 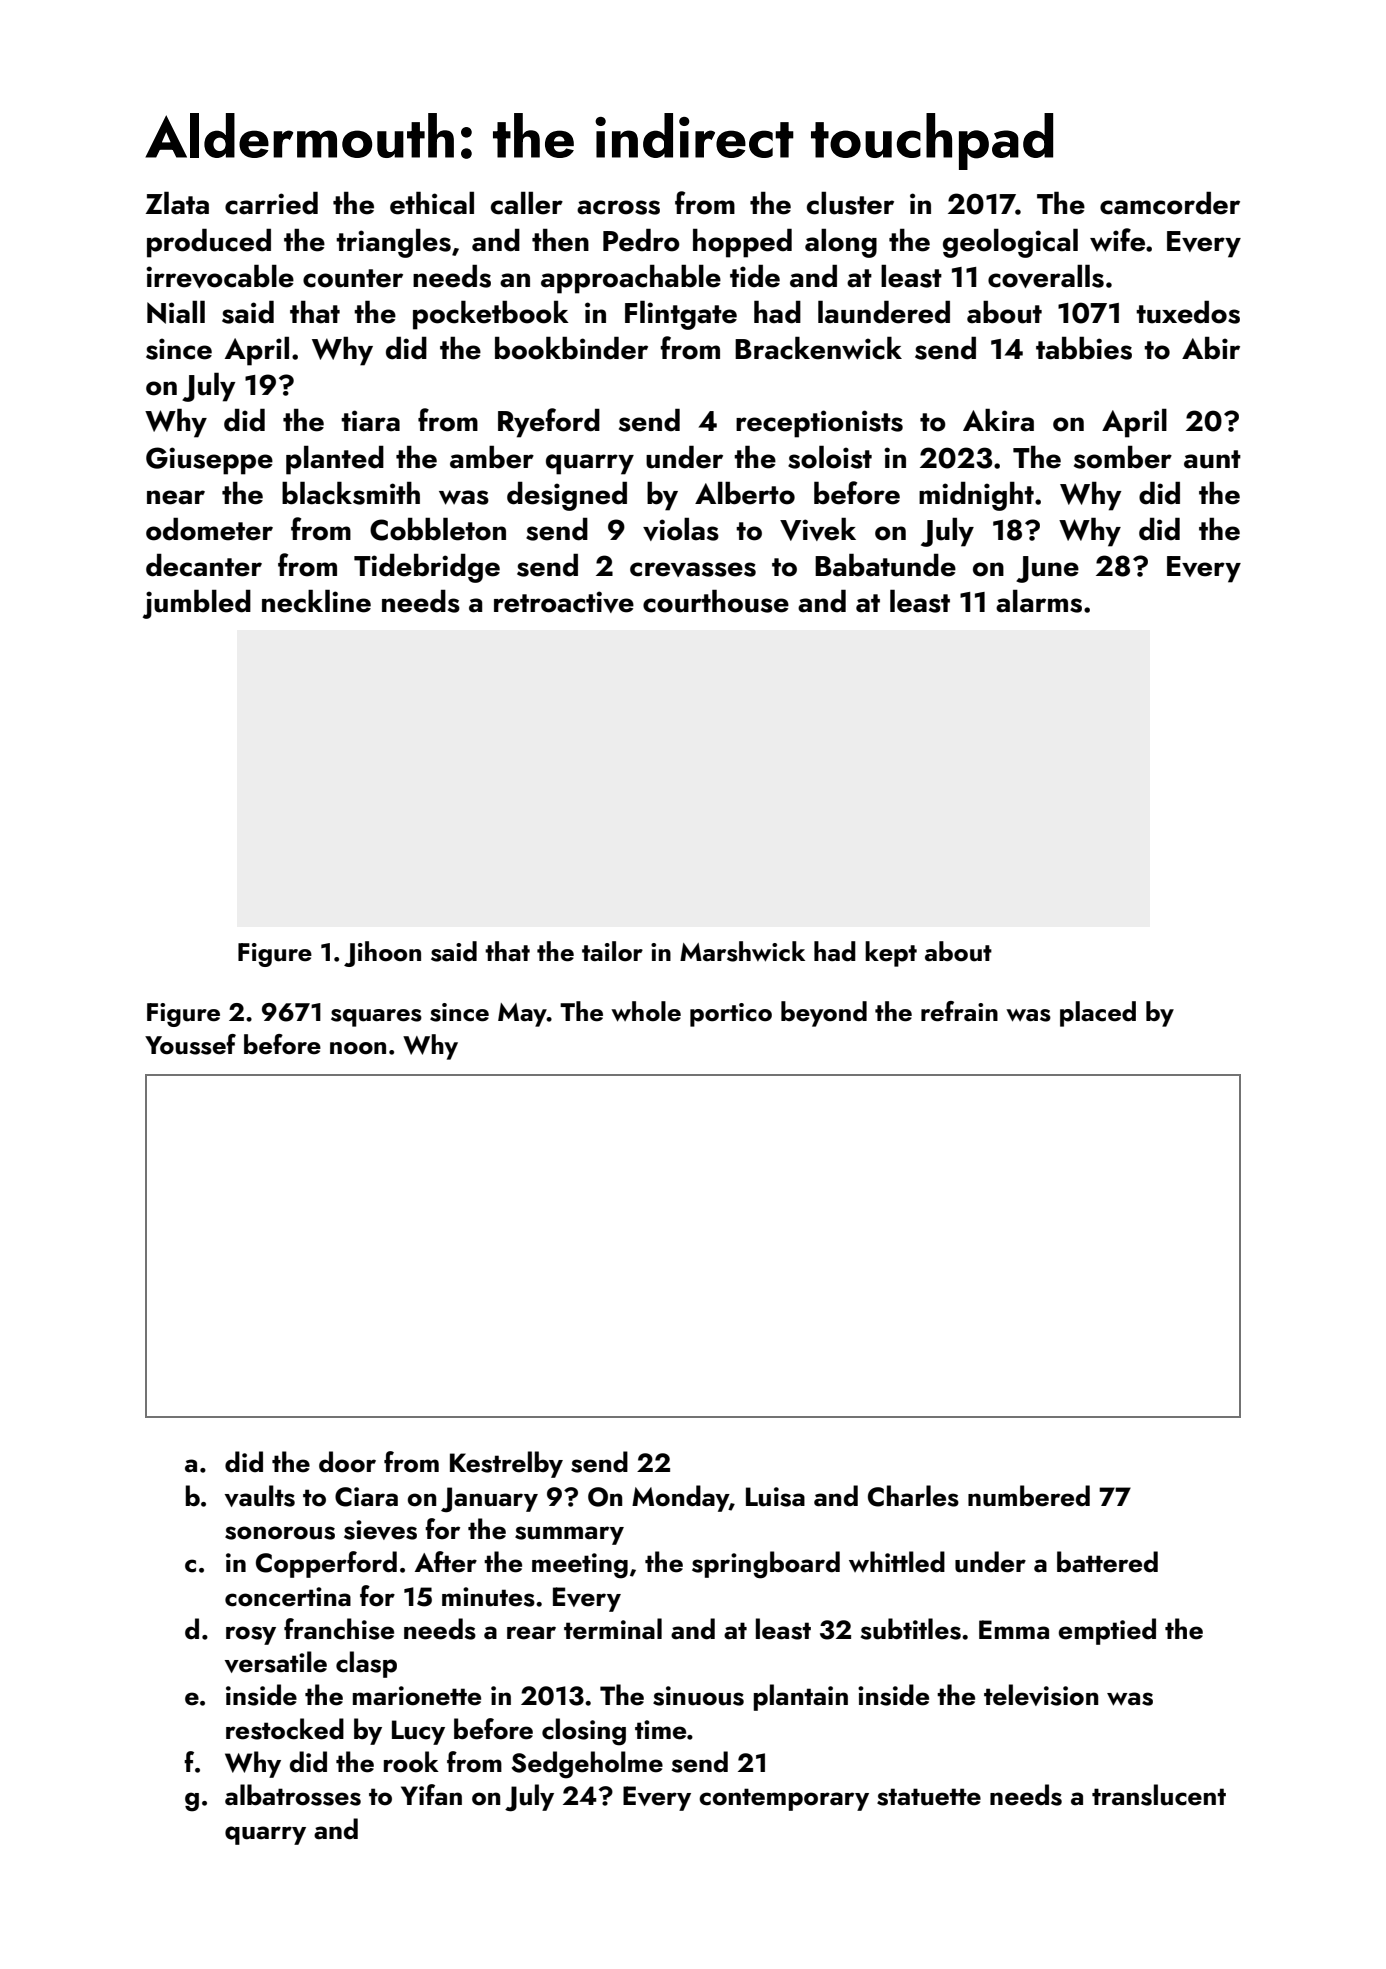 What do you see at coordinates (681, 315) in the page?
I see `Flintgate` at bounding box center [681, 315].
